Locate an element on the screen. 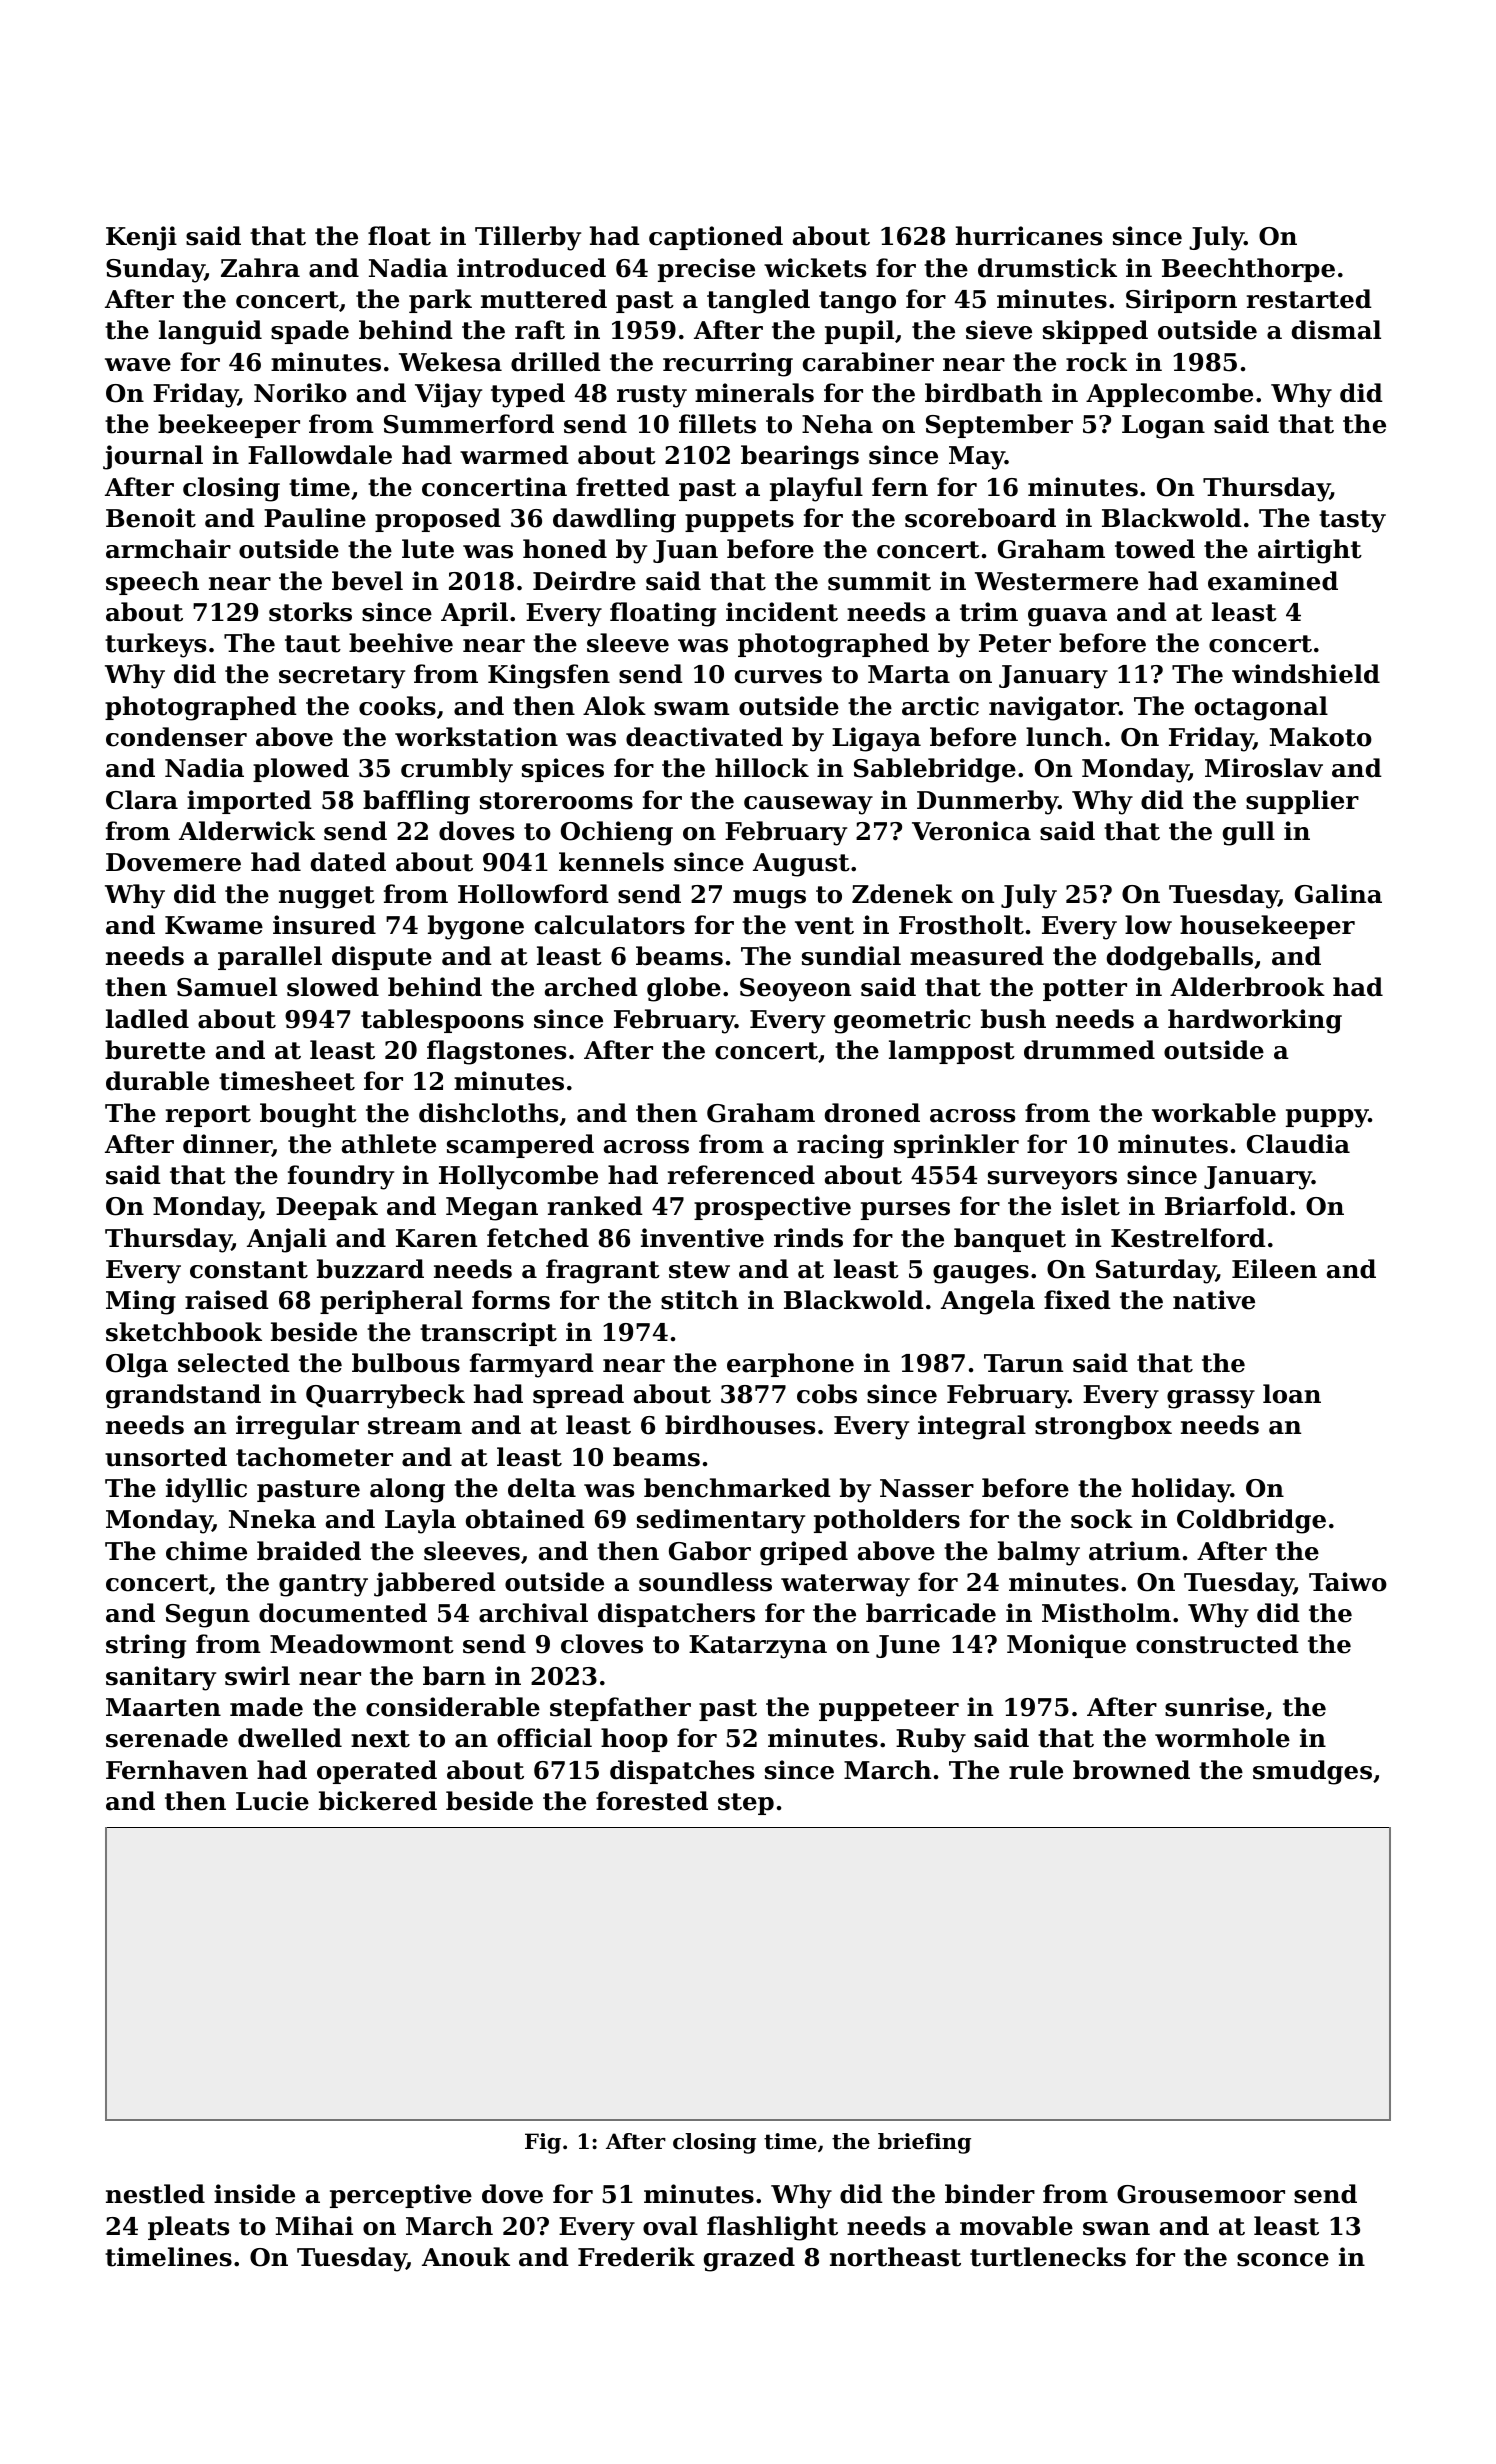  Fallowdale is located at coordinates (320, 455).
